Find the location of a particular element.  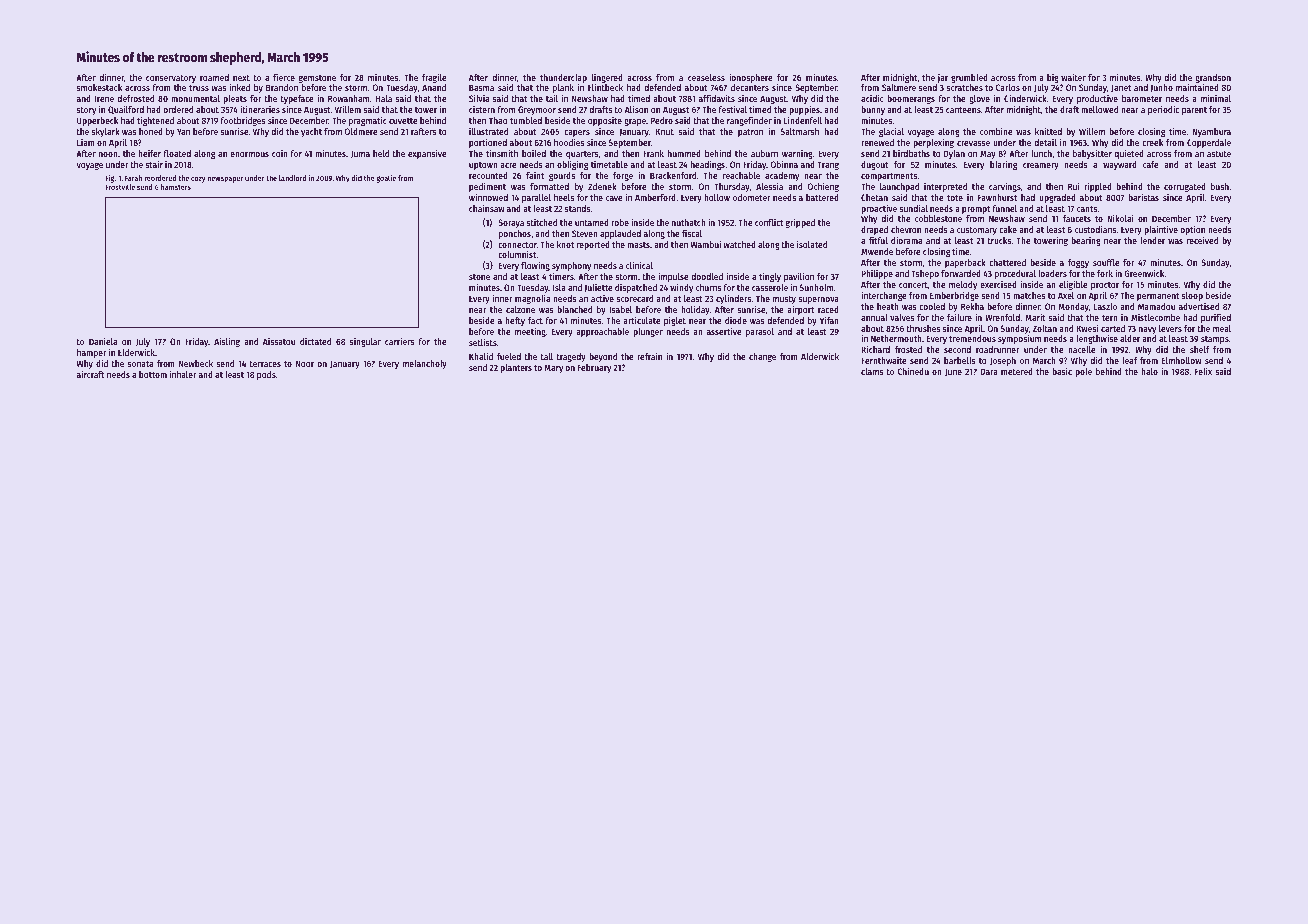

Wambui is located at coordinates (706, 244).
